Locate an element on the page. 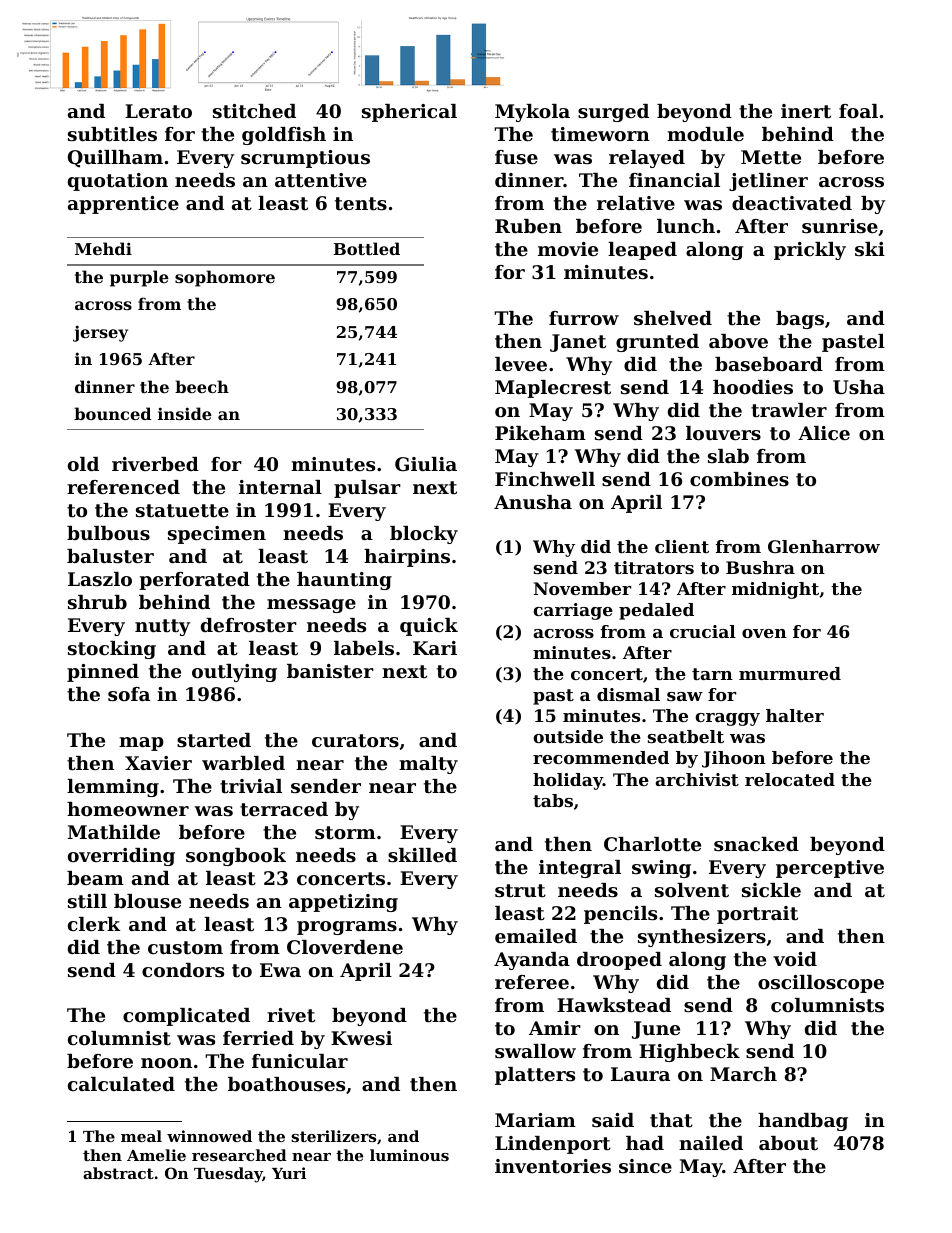 This document has width=952, height=1233. abstract is located at coordinates (118, 1173).
